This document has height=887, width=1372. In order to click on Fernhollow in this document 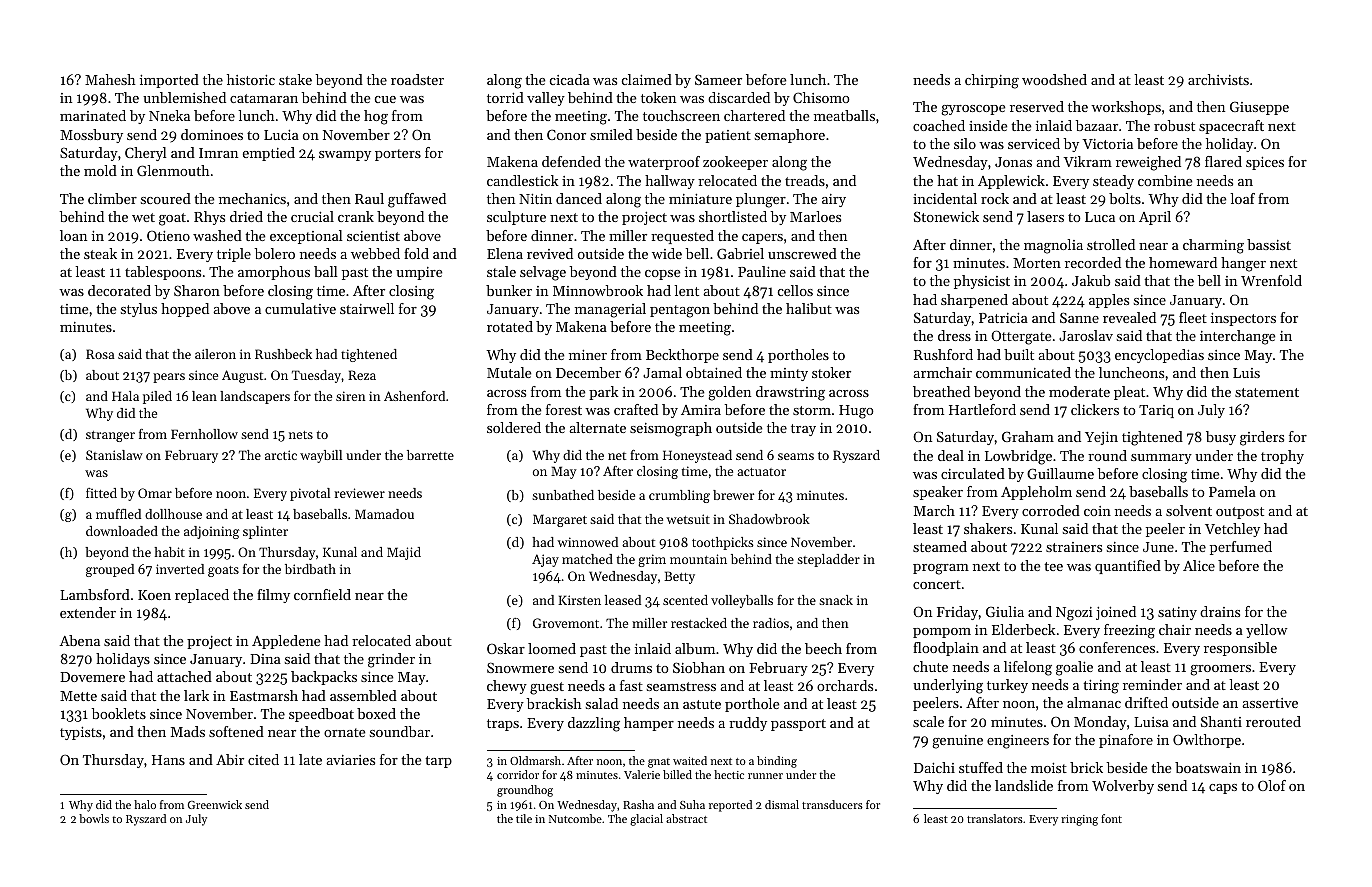, I will do `click(204, 434)`.
